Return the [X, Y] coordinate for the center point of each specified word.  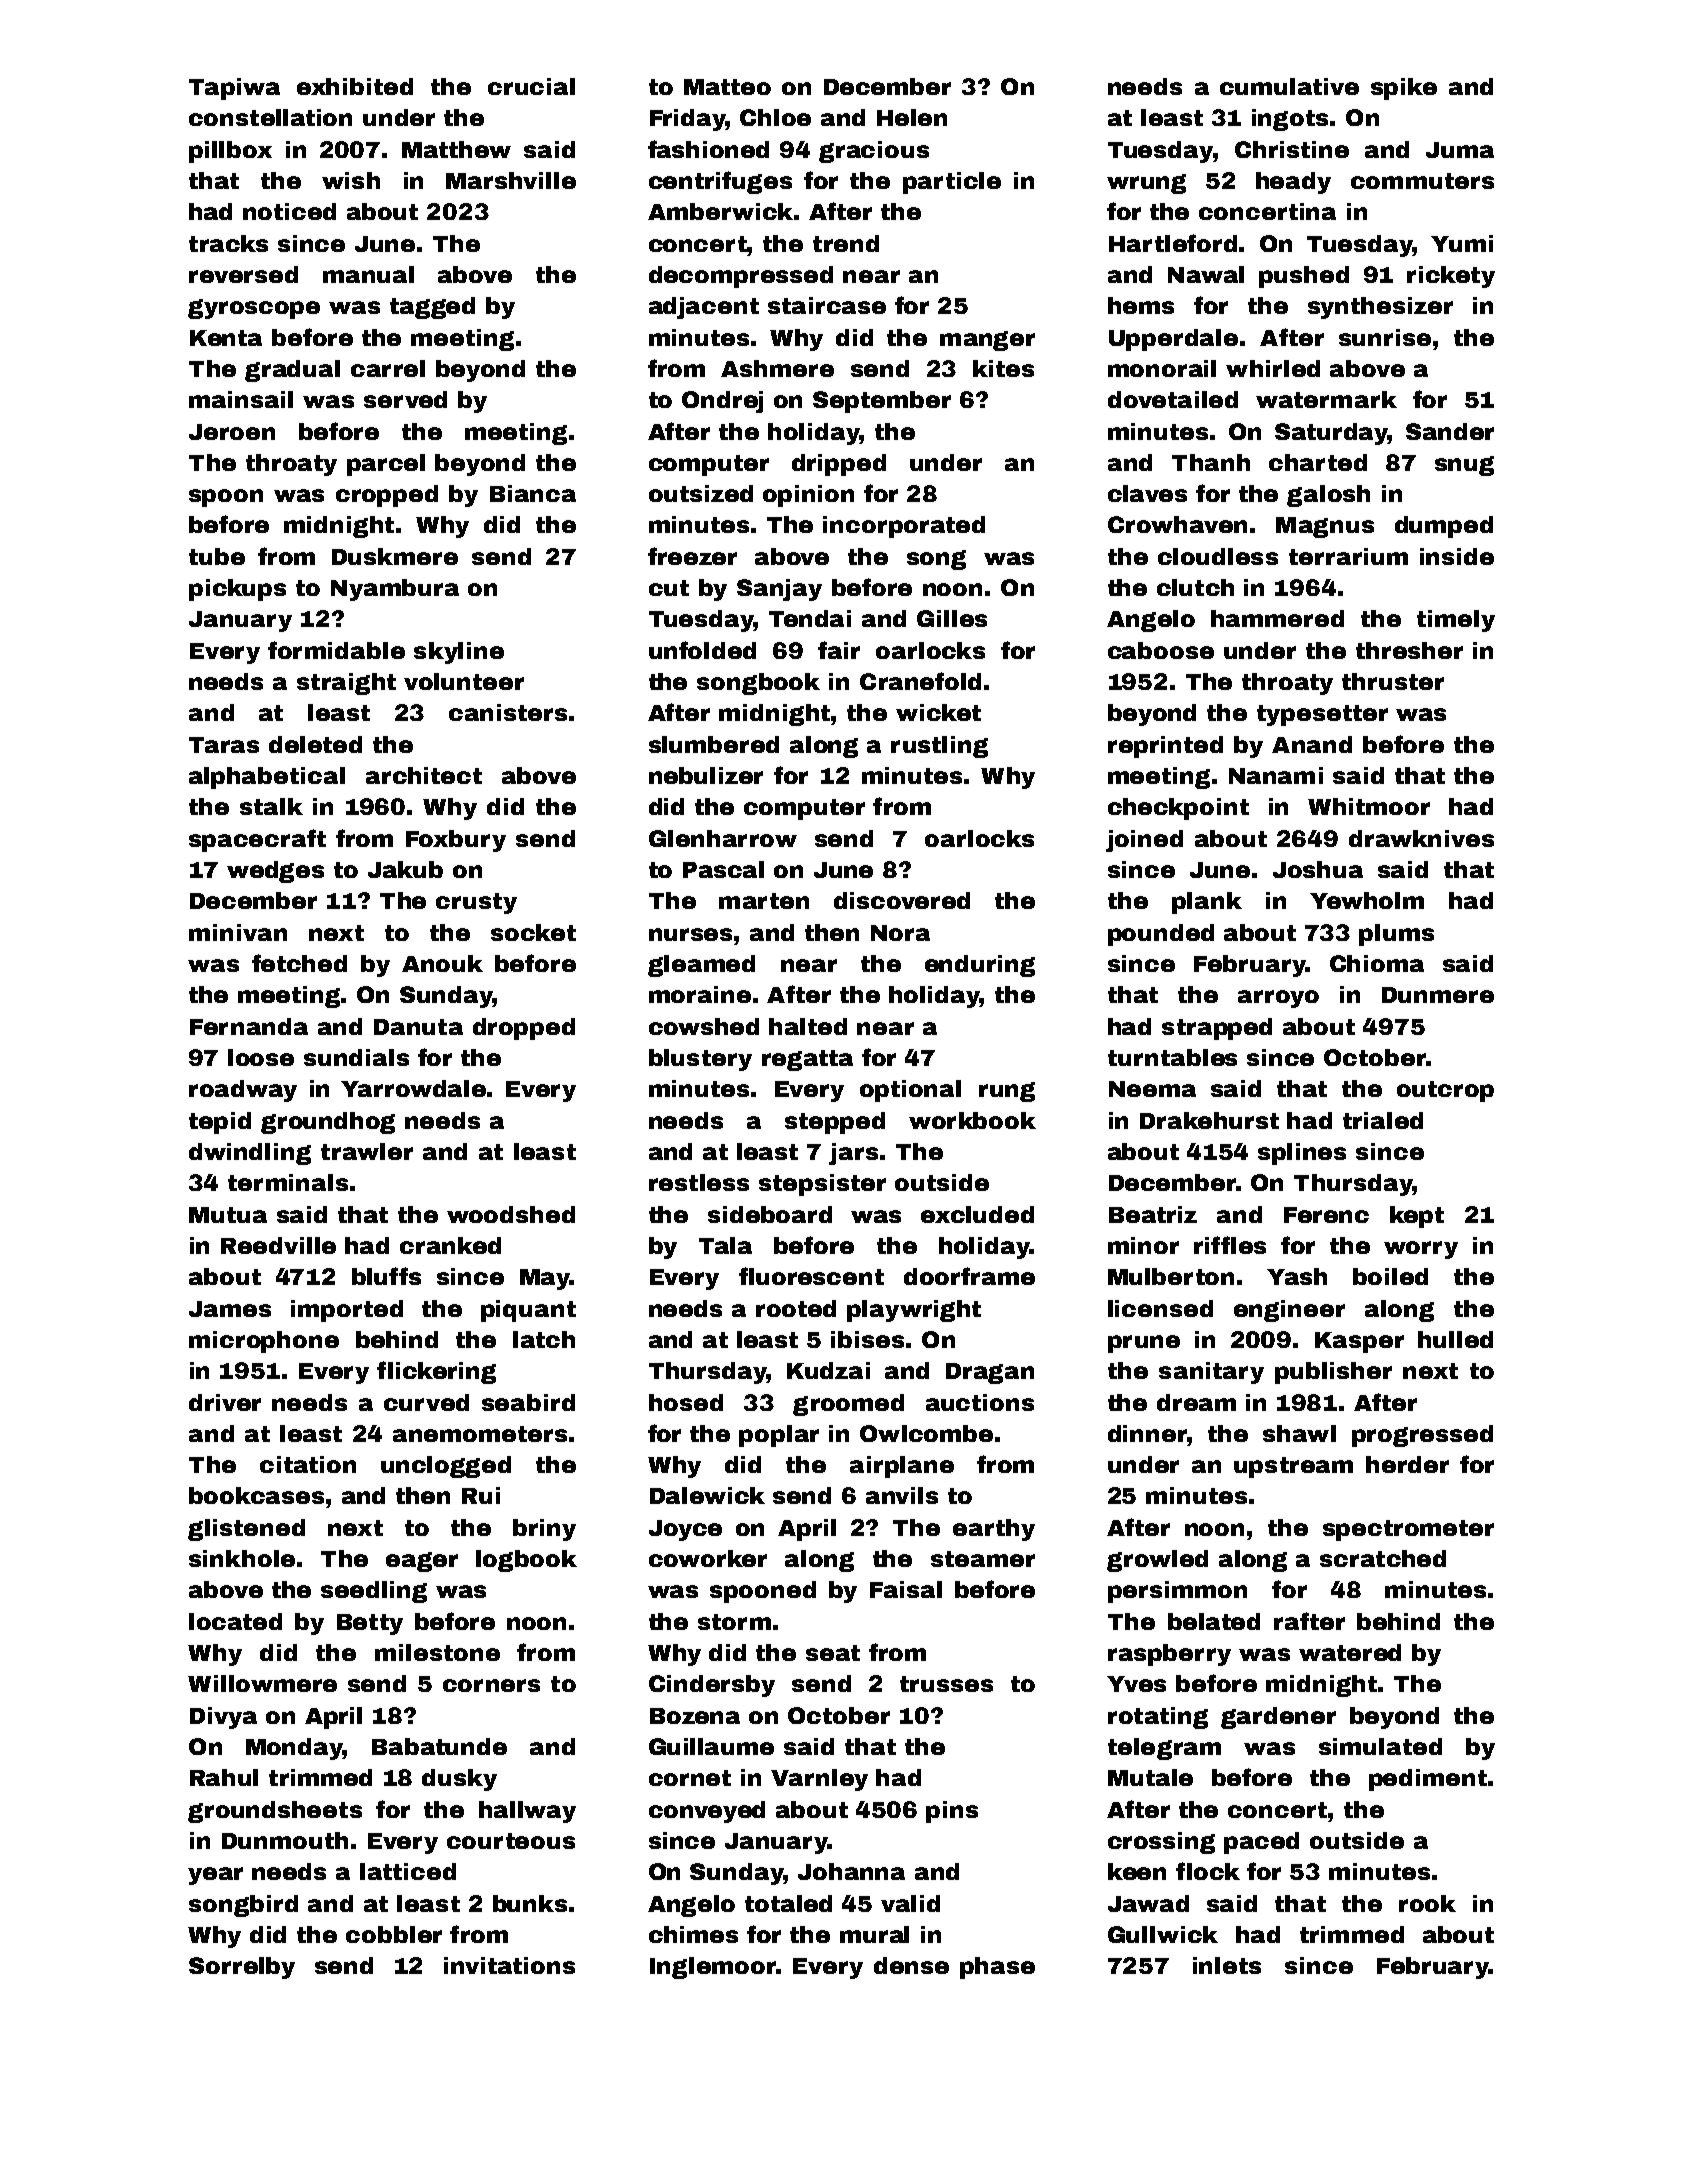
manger [987, 341]
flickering [436, 1372]
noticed [289, 211]
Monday [294, 1749]
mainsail [241, 399]
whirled [1273, 368]
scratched [1383, 1558]
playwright [914, 1311]
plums [1396, 935]
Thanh [1211, 462]
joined [1144, 841]
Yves [1136, 1684]
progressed [1422, 1436]
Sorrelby [242, 1968]
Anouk [442, 963]
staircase [827, 305]
